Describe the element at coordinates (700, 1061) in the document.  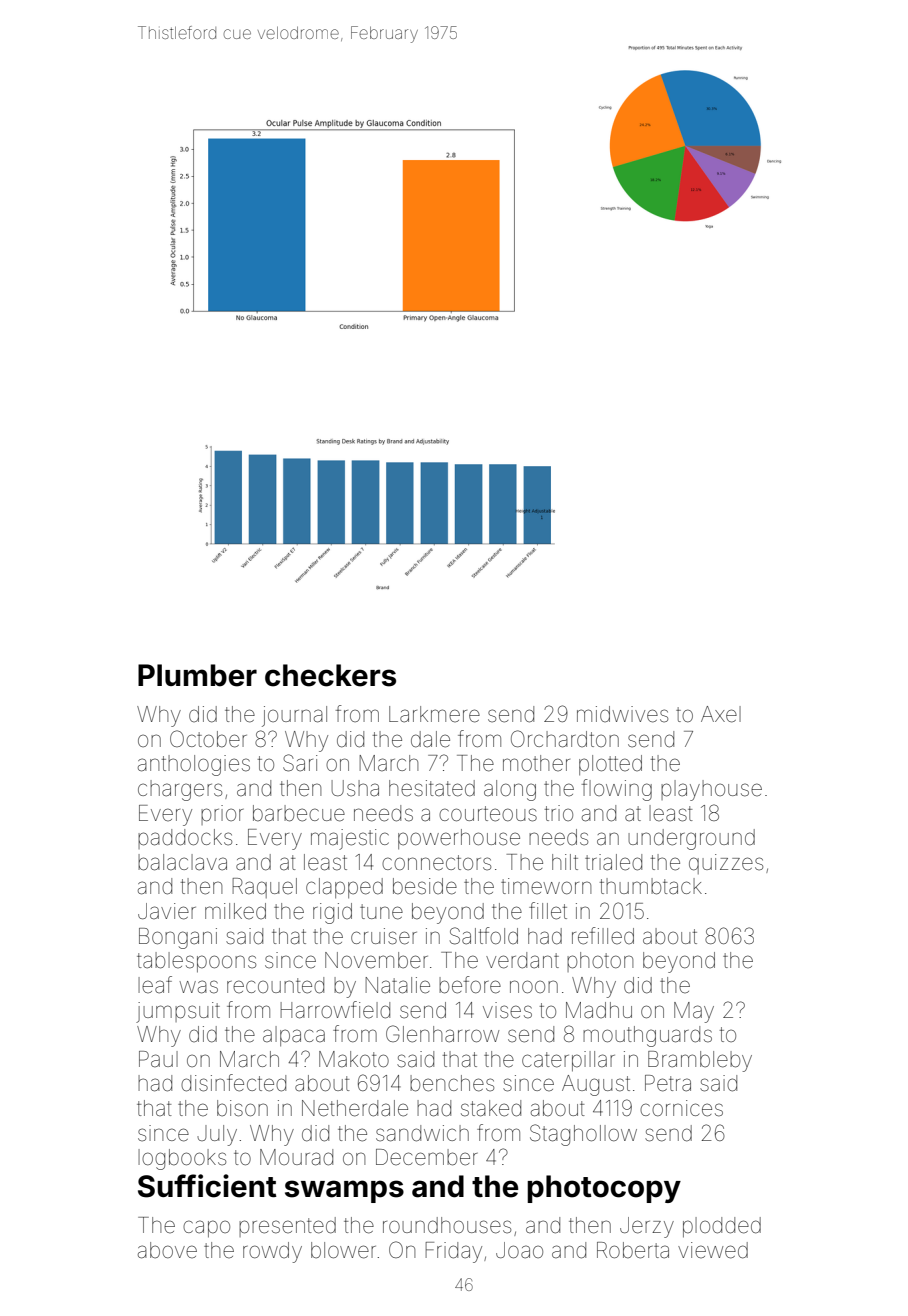
I see `Brambleby` at that location.
